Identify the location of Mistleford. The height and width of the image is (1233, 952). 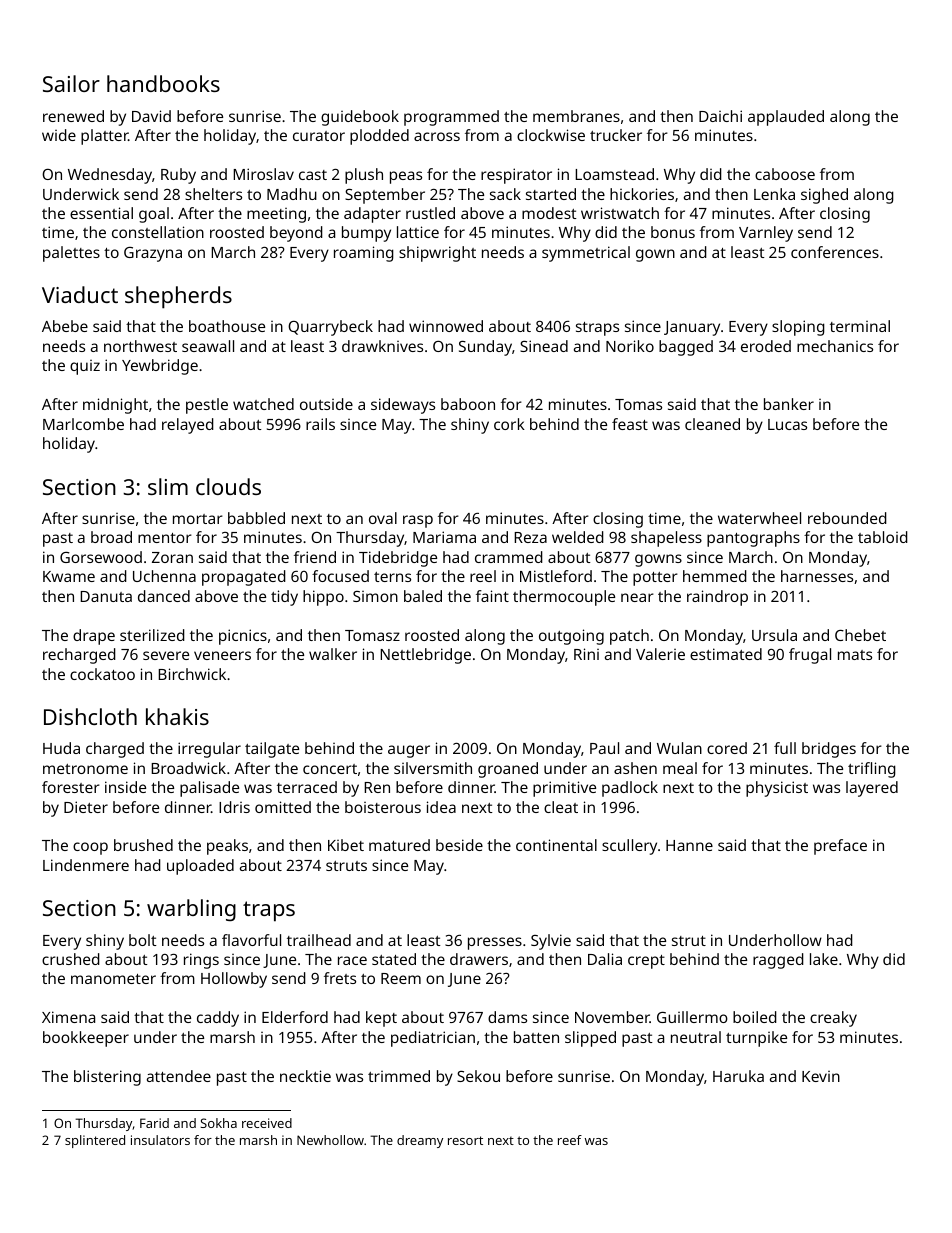
(556, 576).
